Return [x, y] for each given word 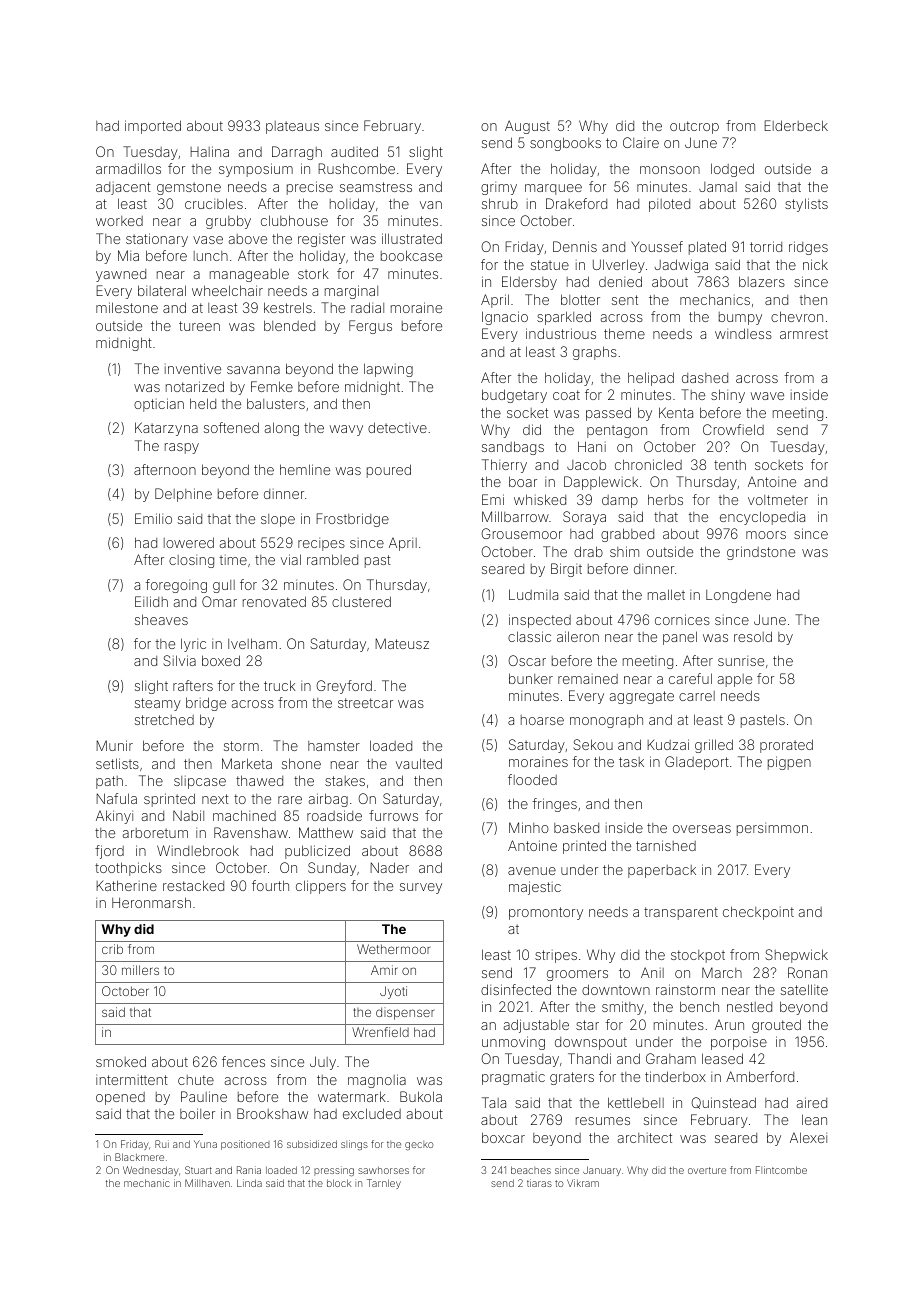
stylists [806, 205]
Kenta [676, 412]
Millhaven [207, 1183]
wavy [346, 430]
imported [153, 127]
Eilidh [151, 601]
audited [354, 151]
